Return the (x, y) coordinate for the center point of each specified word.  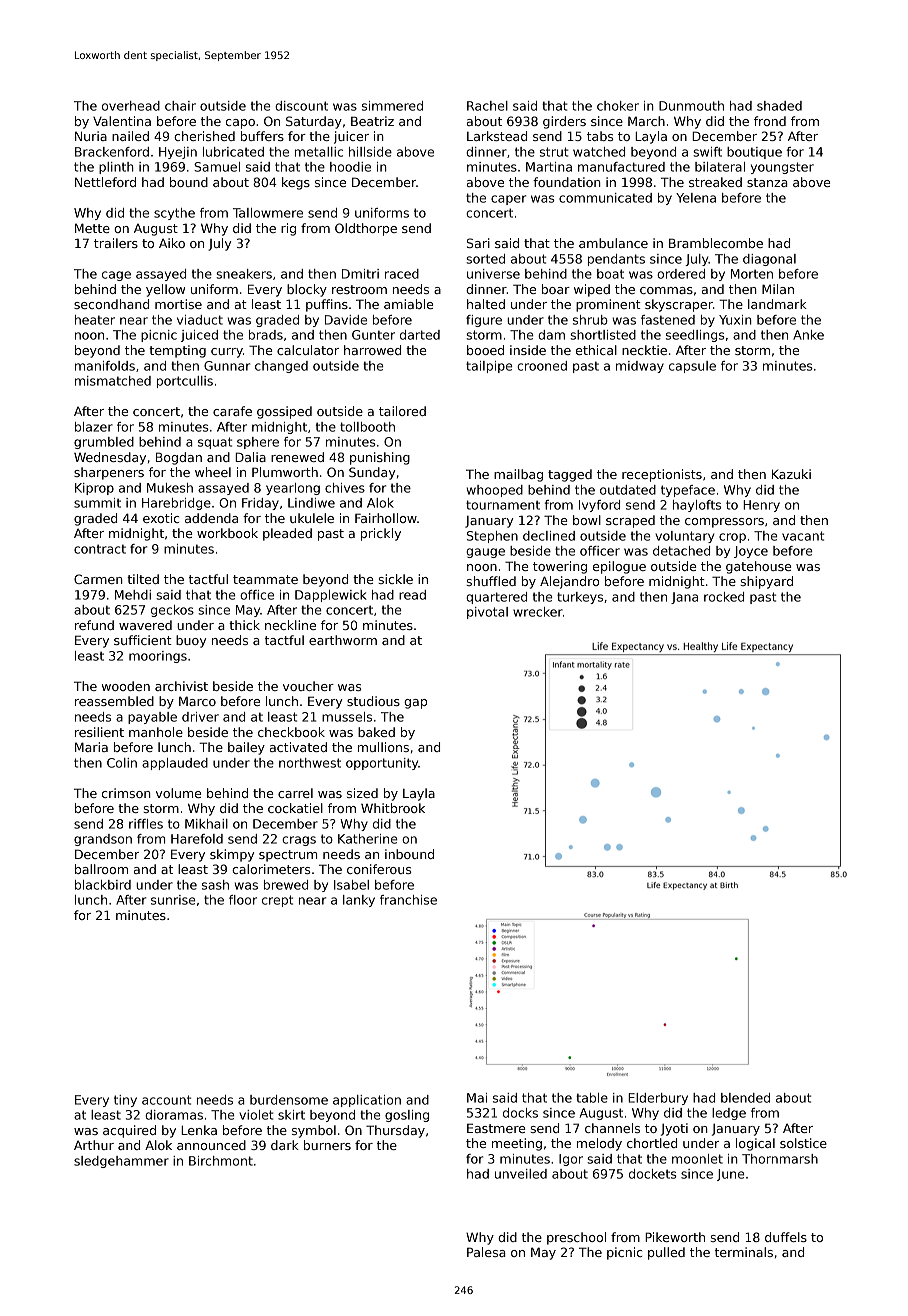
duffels (786, 1237)
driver (200, 717)
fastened (668, 320)
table (592, 1098)
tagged (570, 475)
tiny (125, 1101)
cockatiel (295, 808)
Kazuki (791, 474)
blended (745, 1098)
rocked (724, 597)
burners (327, 1145)
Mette (92, 228)
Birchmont (221, 1161)
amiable (408, 304)
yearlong (293, 489)
